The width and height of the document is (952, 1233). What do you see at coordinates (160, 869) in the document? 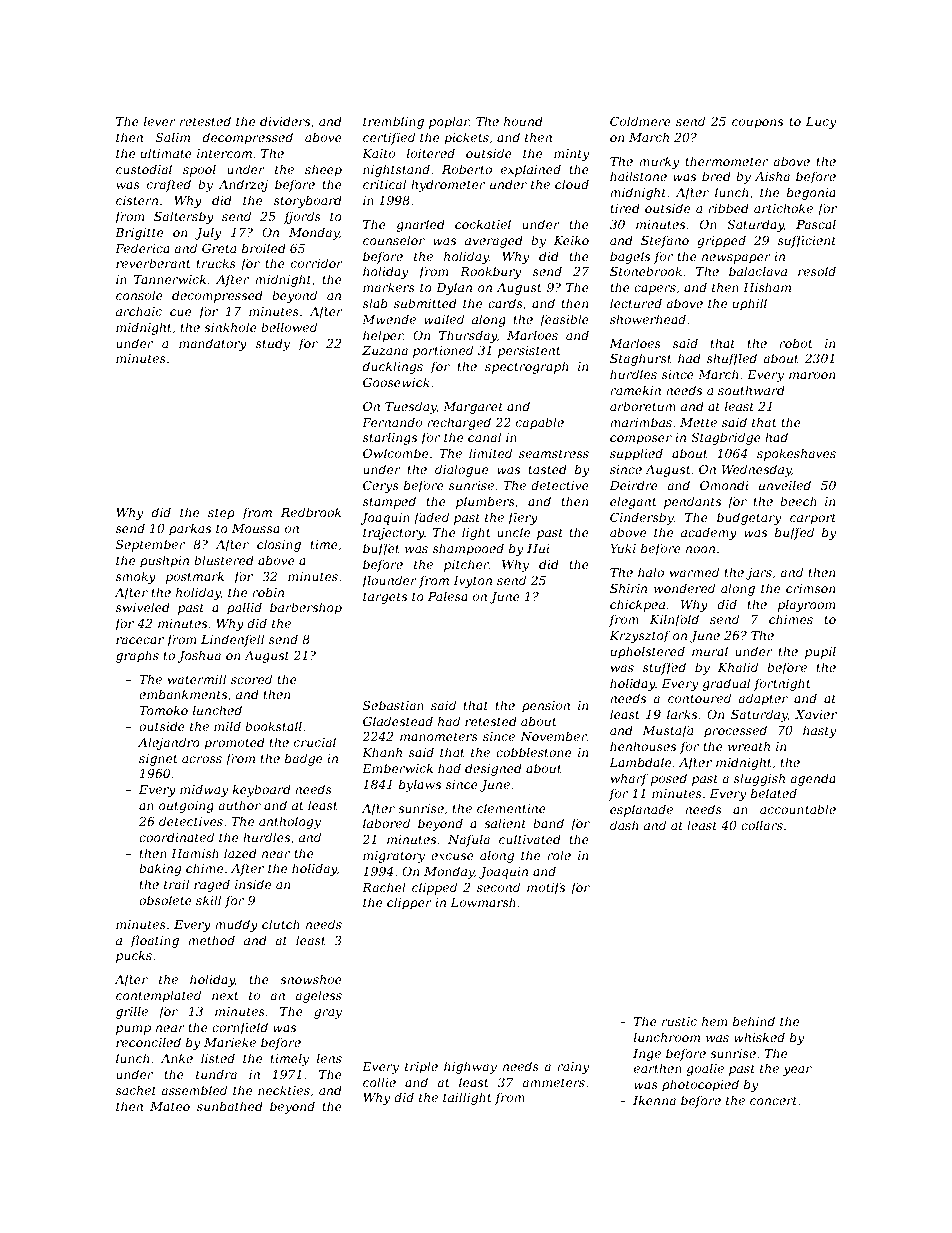
I see `baking` at bounding box center [160, 869].
